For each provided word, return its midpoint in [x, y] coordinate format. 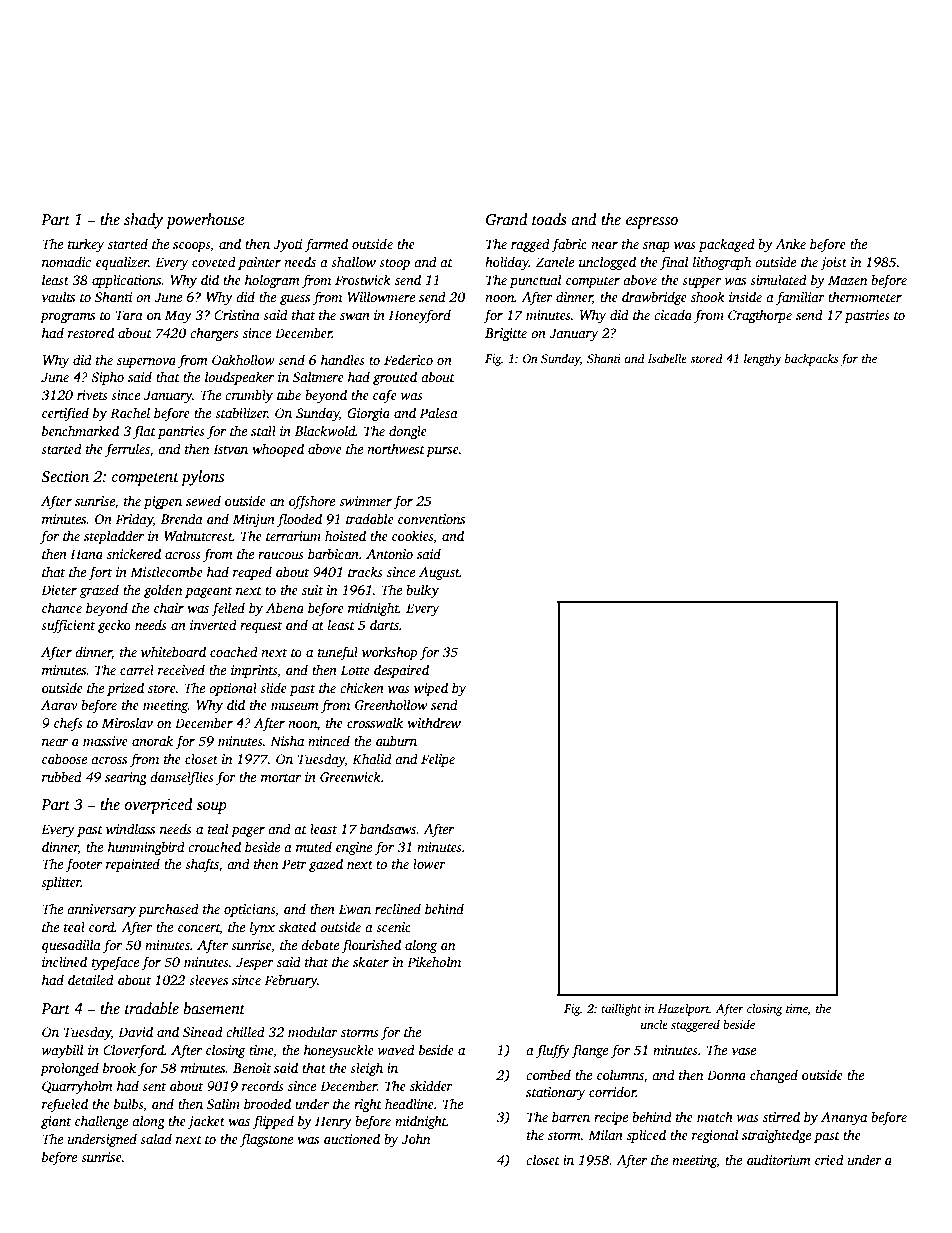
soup [212, 808]
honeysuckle [339, 1051]
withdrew [434, 722]
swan [355, 316]
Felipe [438, 760]
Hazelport [684, 1009]
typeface [115, 963]
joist [833, 263]
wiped [431, 689]
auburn [396, 740]
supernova [146, 363]
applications [127, 281]
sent [154, 1087]
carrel [137, 669]
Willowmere [381, 296]
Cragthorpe [760, 316]
